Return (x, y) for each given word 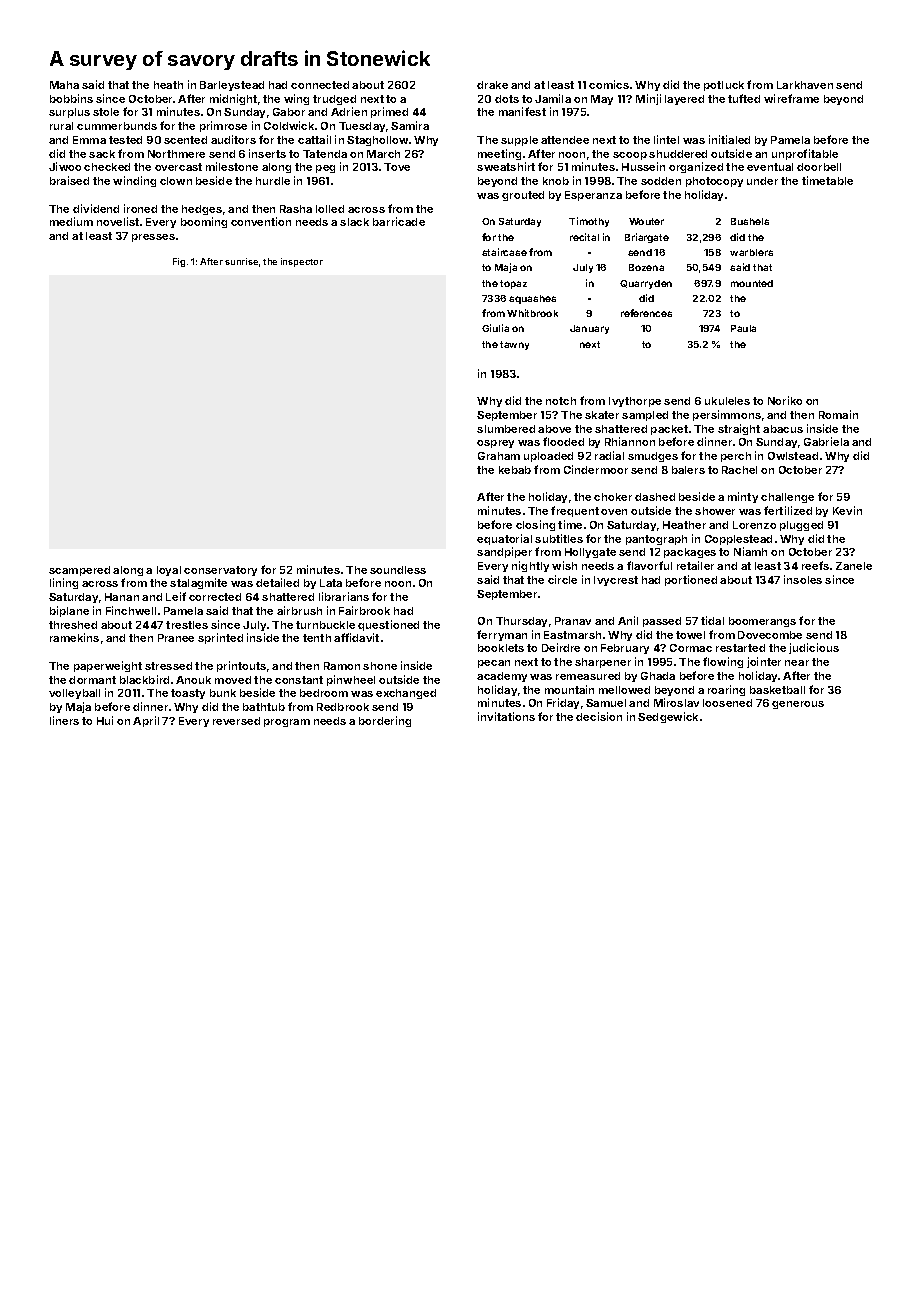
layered (684, 100)
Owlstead (793, 456)
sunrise (241, 261)
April (146, 721)
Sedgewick (668, 717)
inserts (267, 153)
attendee (565, 140)
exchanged (406, 694)
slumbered (506, 429)
